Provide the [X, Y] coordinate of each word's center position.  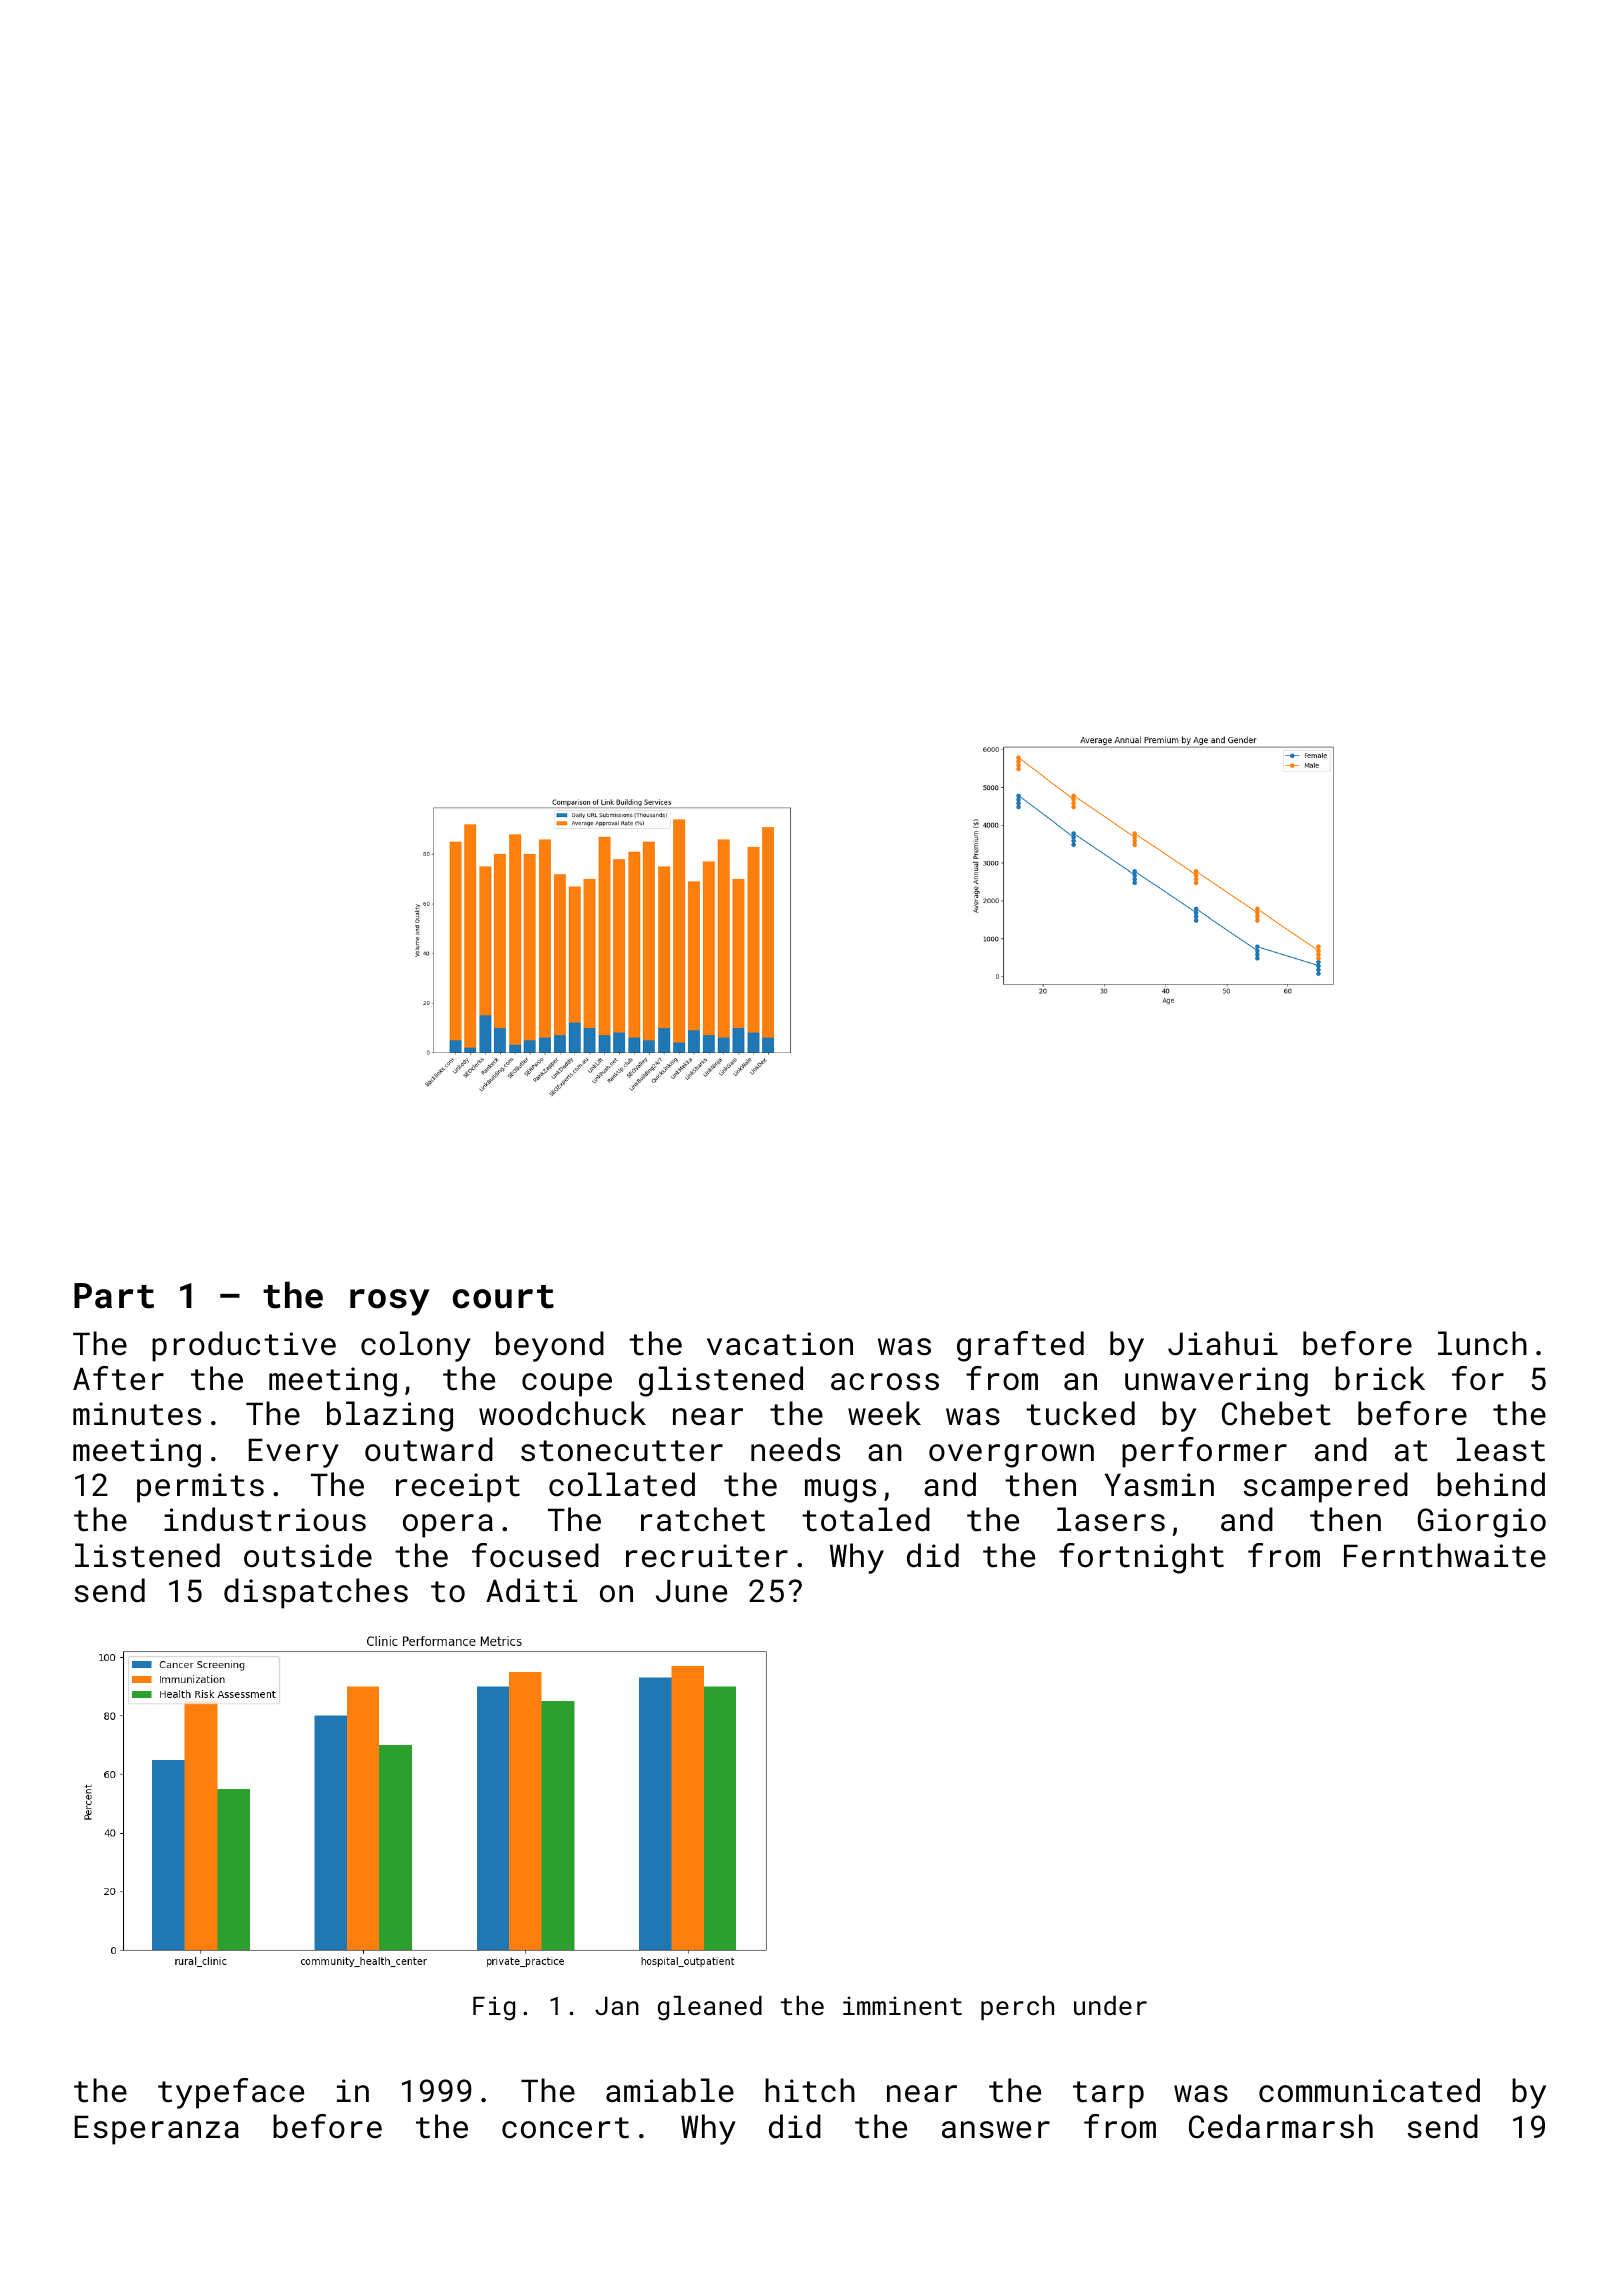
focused [535, 1555]
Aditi [531, 1590]
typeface [231, 2093]
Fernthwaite [1445, 1555]
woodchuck [562, 1413]
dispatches [316, 1593]
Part [114, 1296]
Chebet [1276, 1413]
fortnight [1141, 1558]
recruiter [707, 1556]
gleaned [710, 2008]
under [1110, 2005]
